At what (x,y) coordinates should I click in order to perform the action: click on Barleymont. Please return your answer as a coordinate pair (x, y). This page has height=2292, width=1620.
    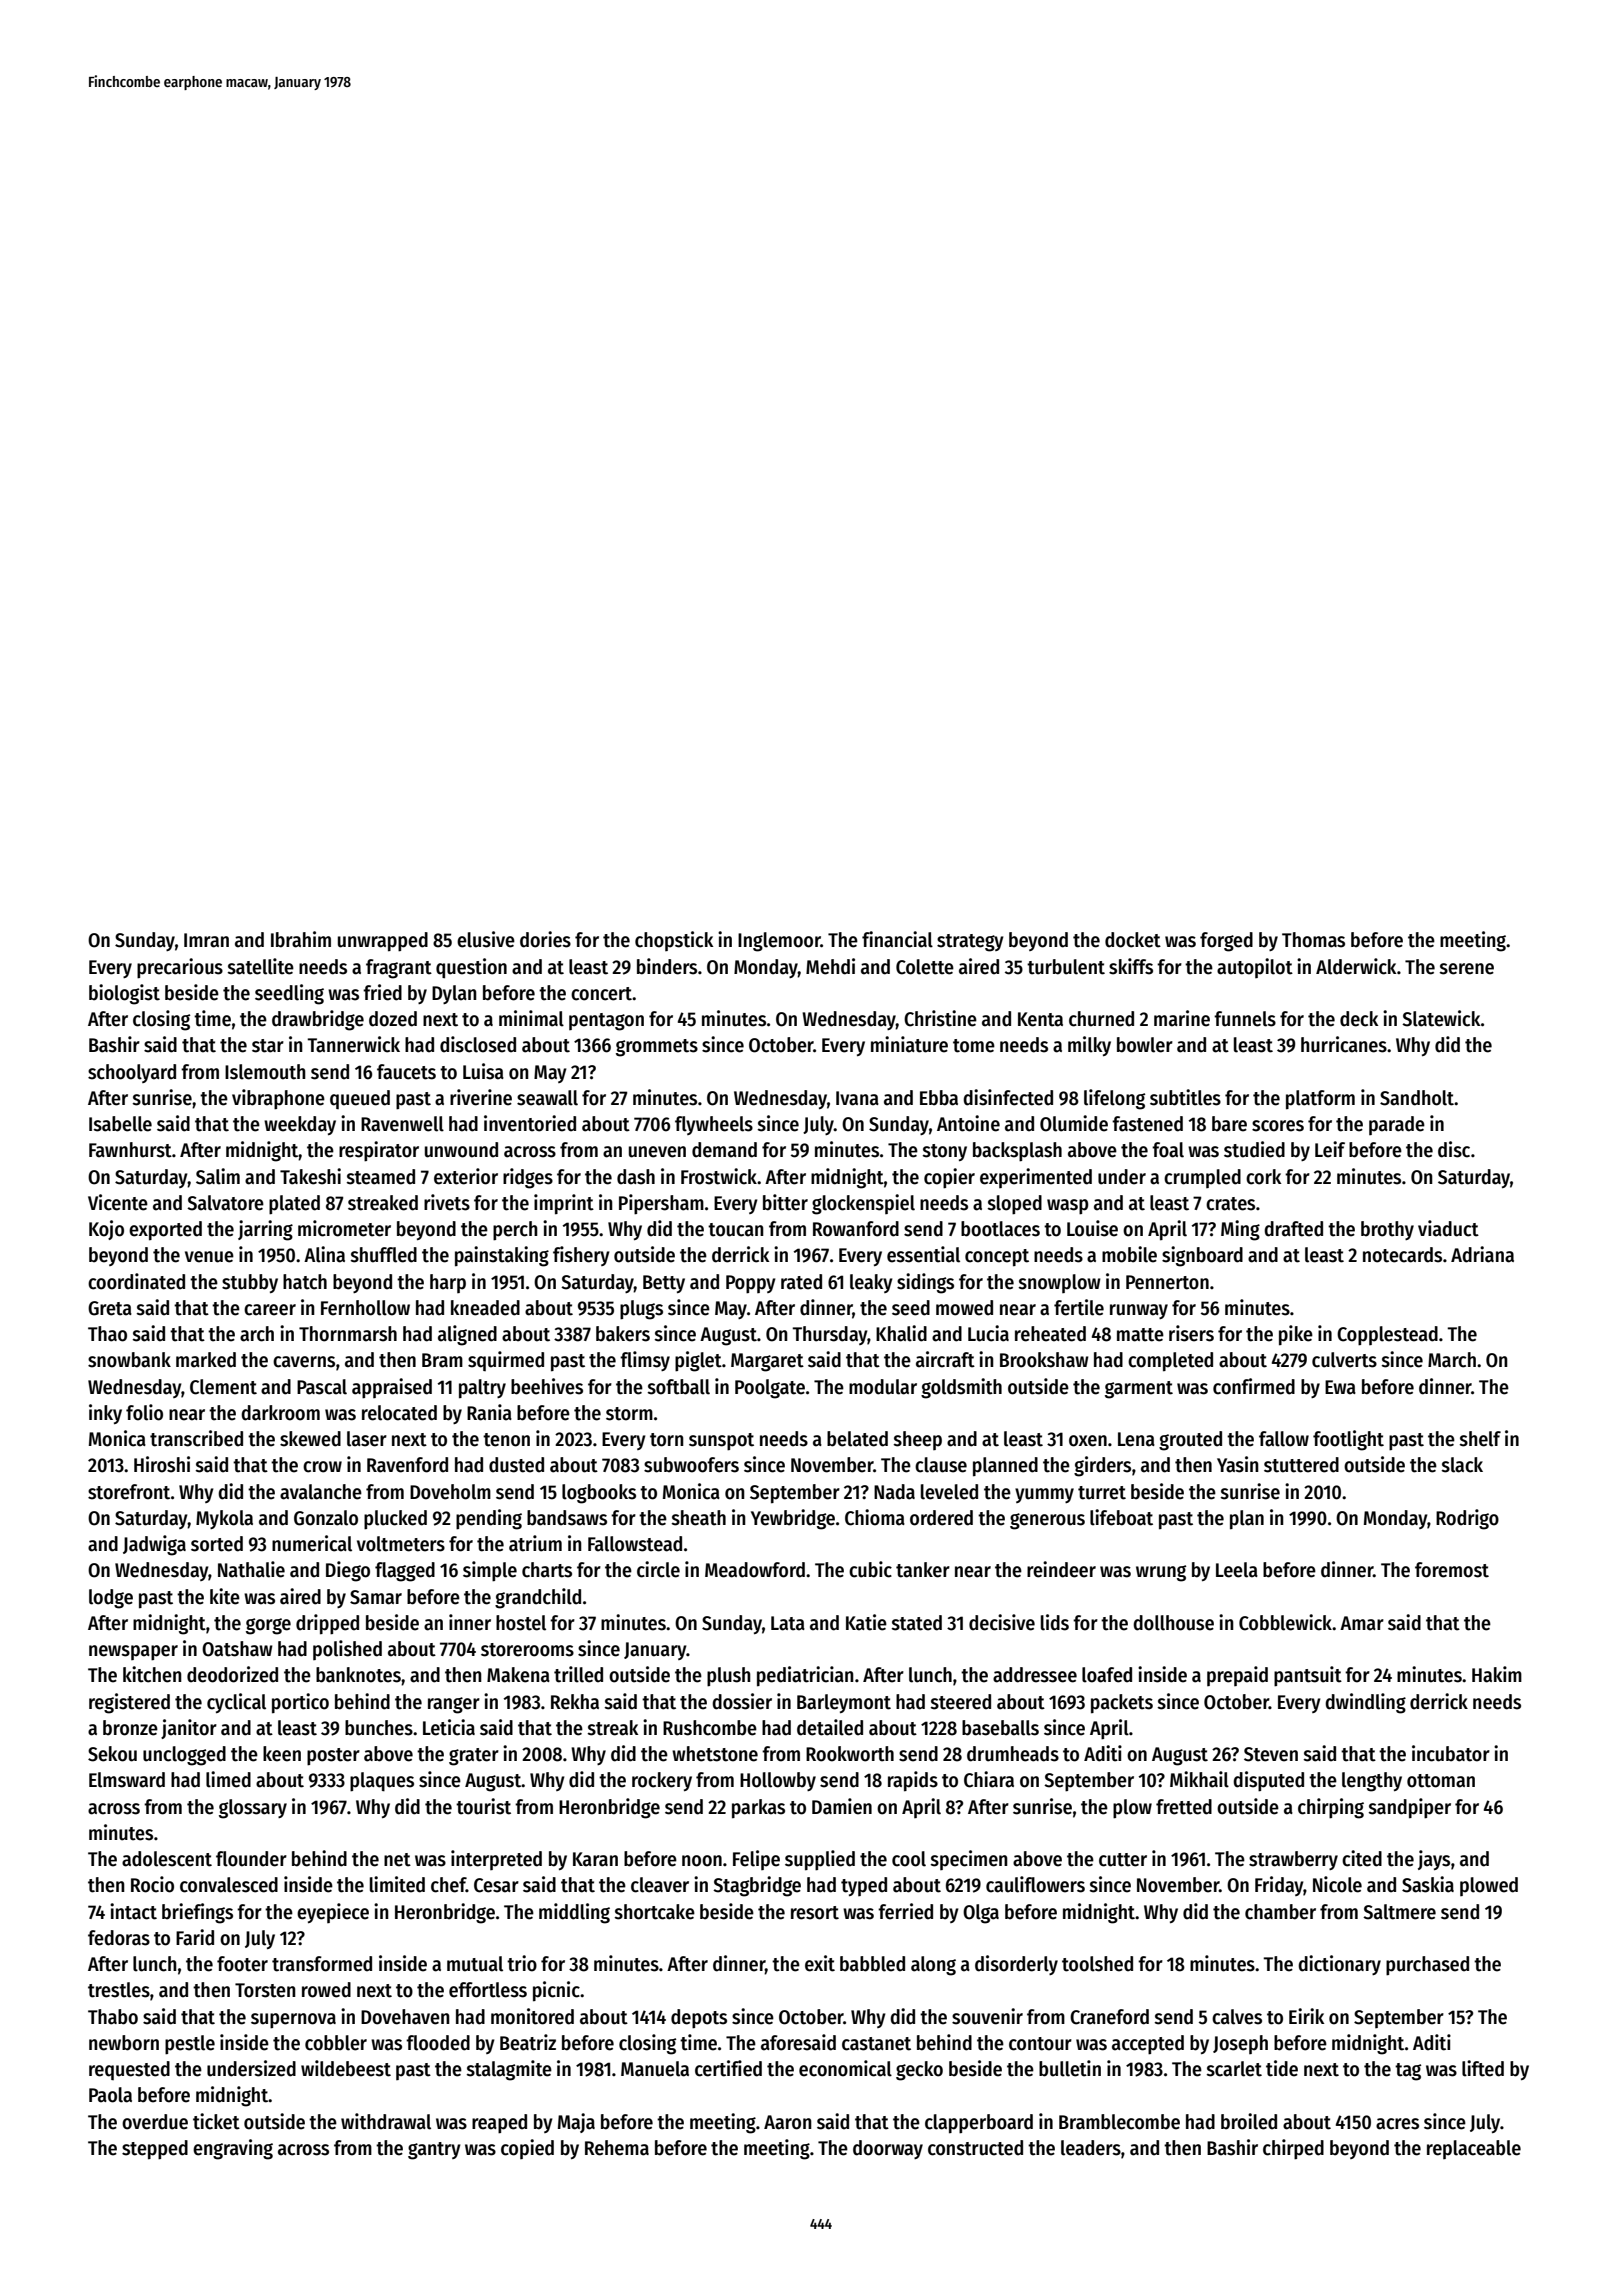
    Looking at the image, I should click on (844, 1703).
